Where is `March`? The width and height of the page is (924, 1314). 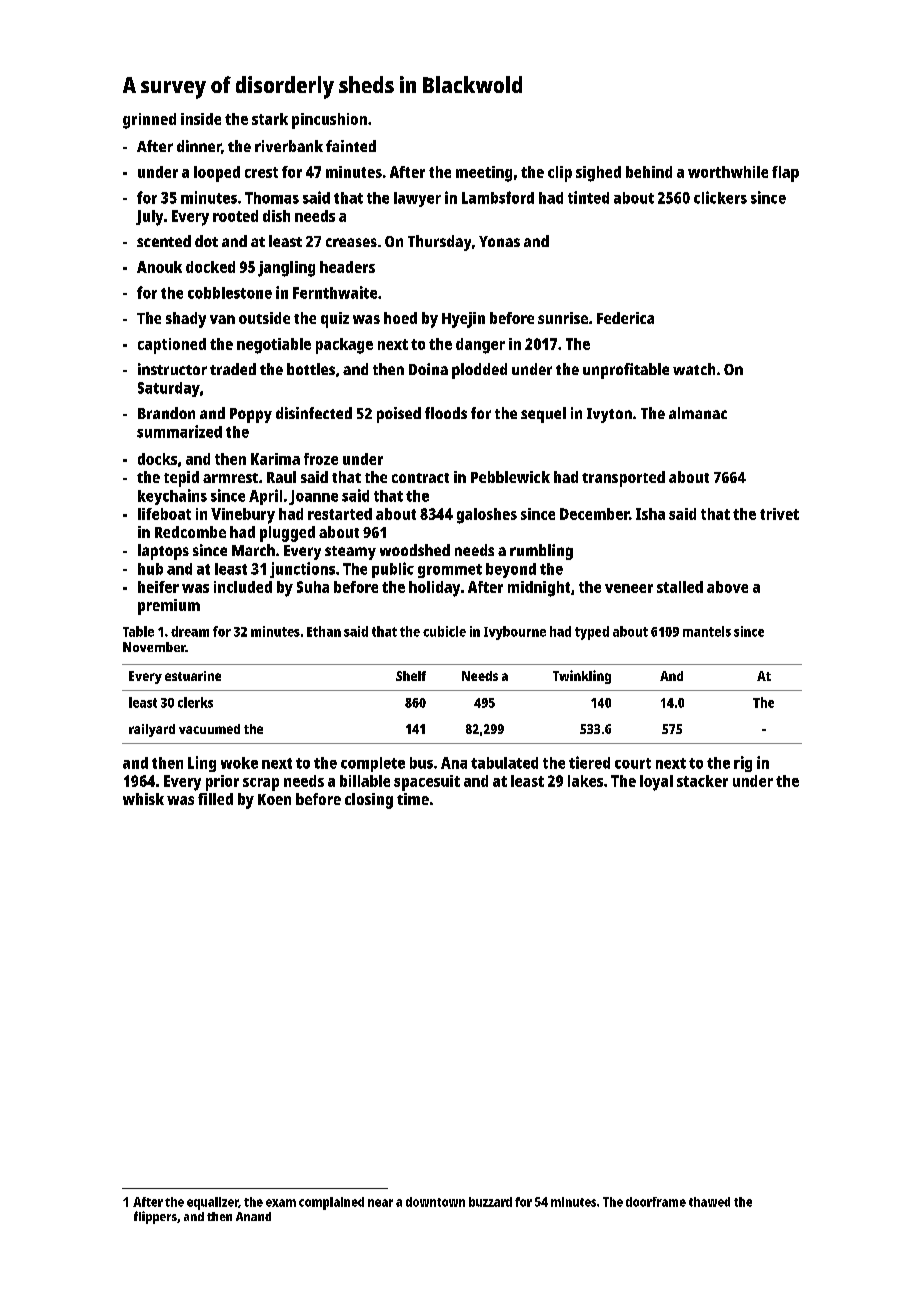 March is located at coordinates (253, 550).
